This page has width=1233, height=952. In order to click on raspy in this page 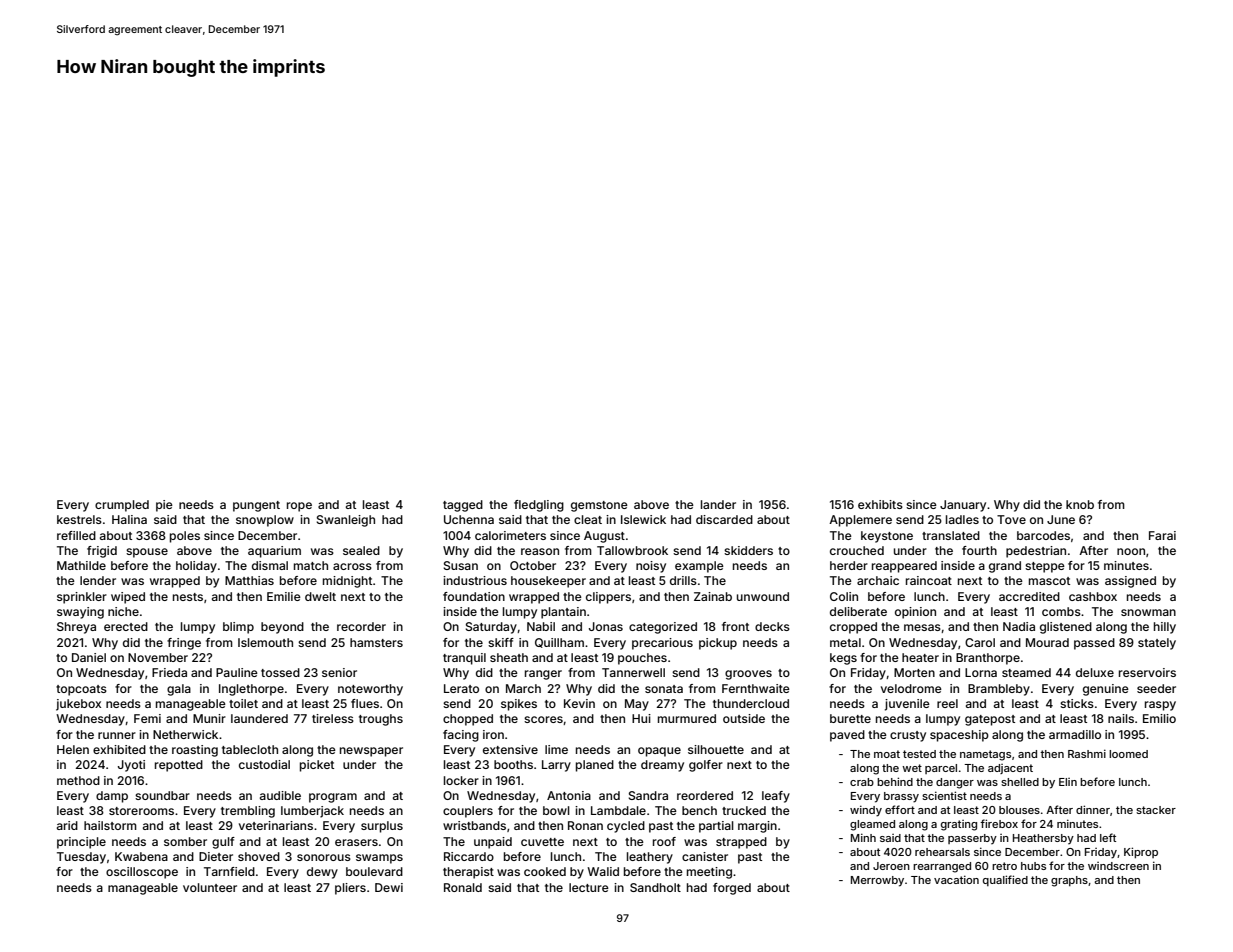, I will do `click(1160, 706)`.
